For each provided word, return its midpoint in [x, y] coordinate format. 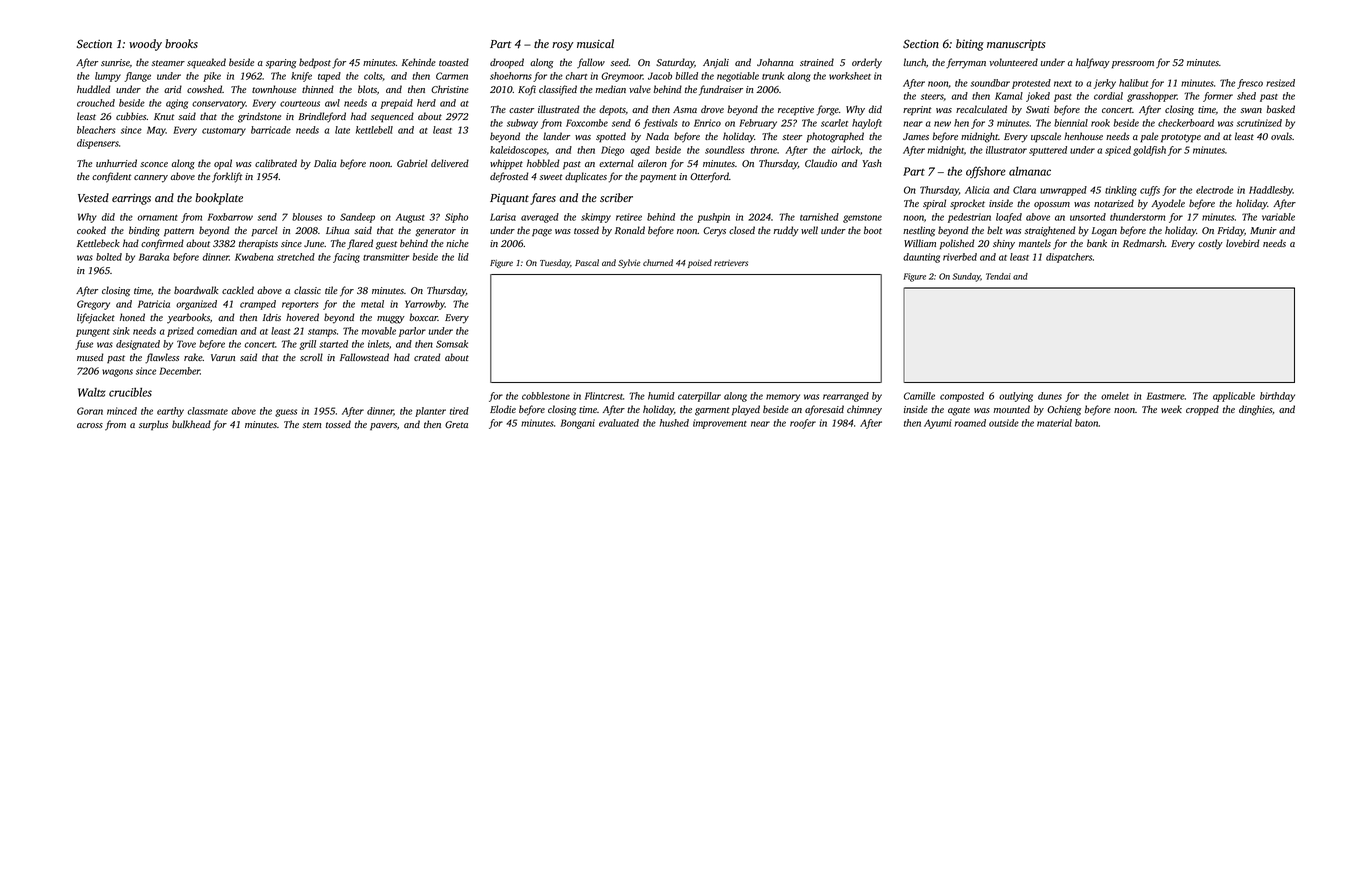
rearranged [846, 397]
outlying [1016, 397]
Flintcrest [604, 396]
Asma [685, 109]
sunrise [115, 62]
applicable [1234, 397]
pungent [93, 333]
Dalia [325, 163]
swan [1251, 110]
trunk [773, 76]
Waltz [91, 392]
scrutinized [1259, 123]
